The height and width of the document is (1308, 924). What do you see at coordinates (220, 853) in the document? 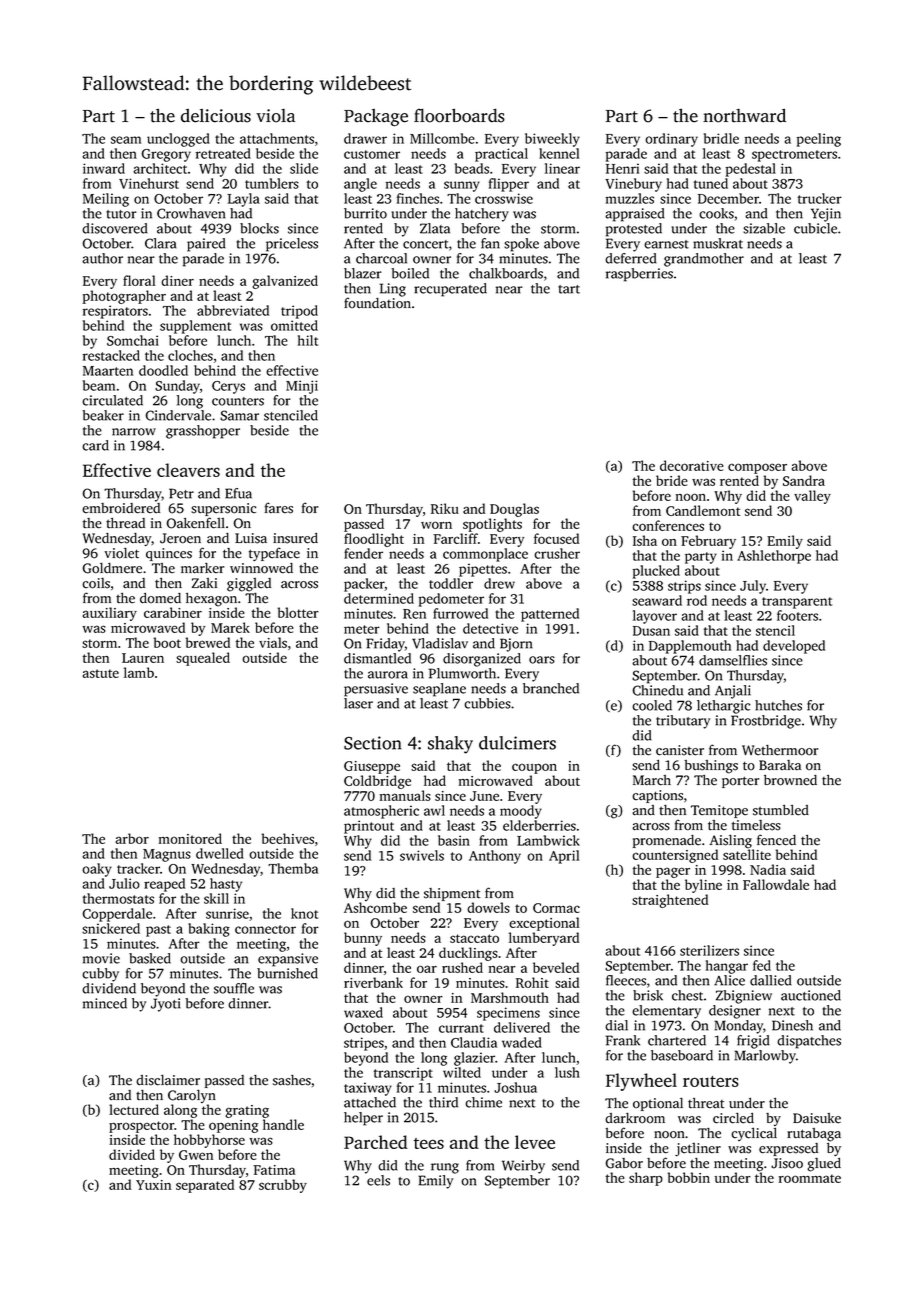
I see `dwelled` at bounding box center [220, 853].
